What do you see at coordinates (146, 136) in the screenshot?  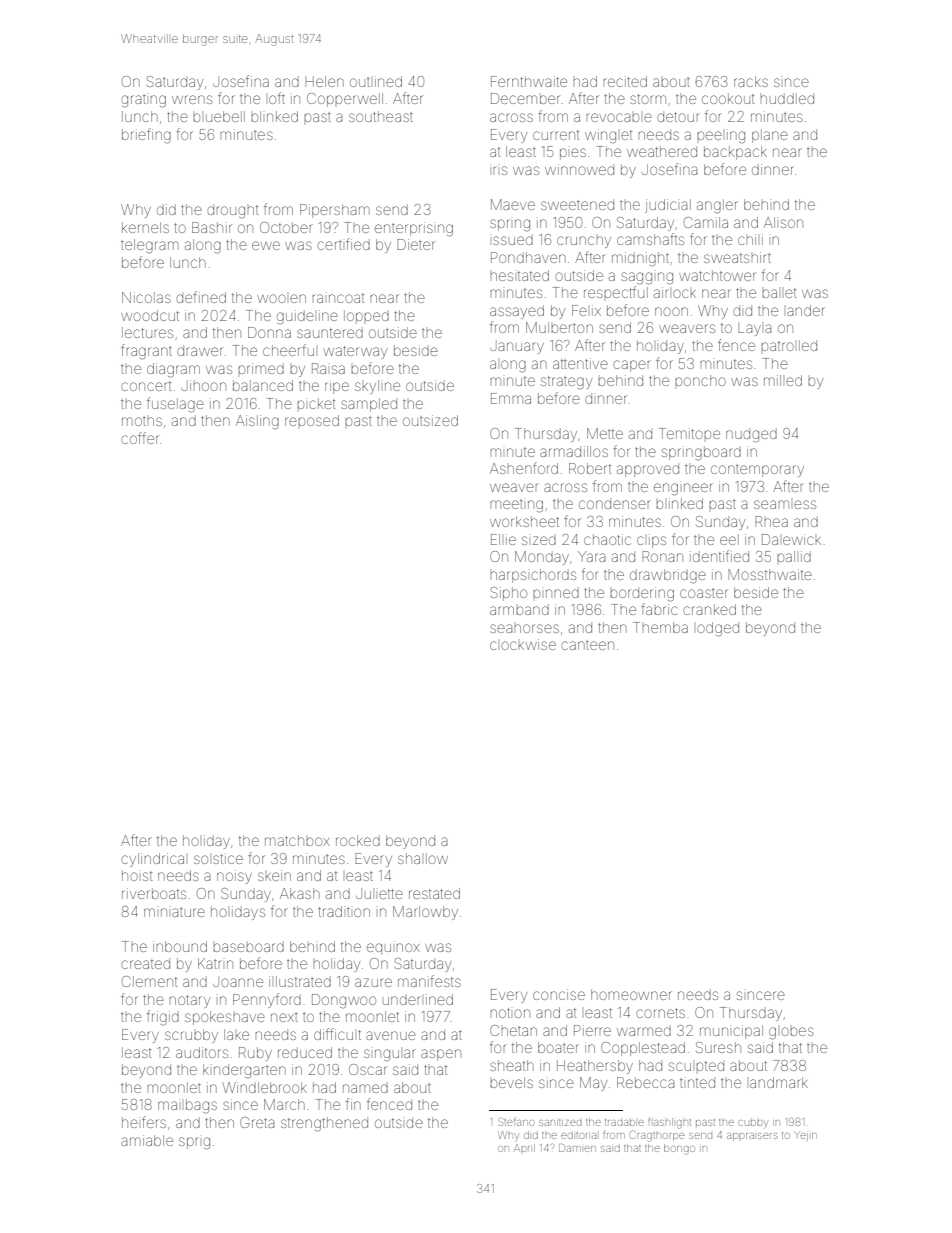 I see `briefing` at bounding box center [146, 136].
